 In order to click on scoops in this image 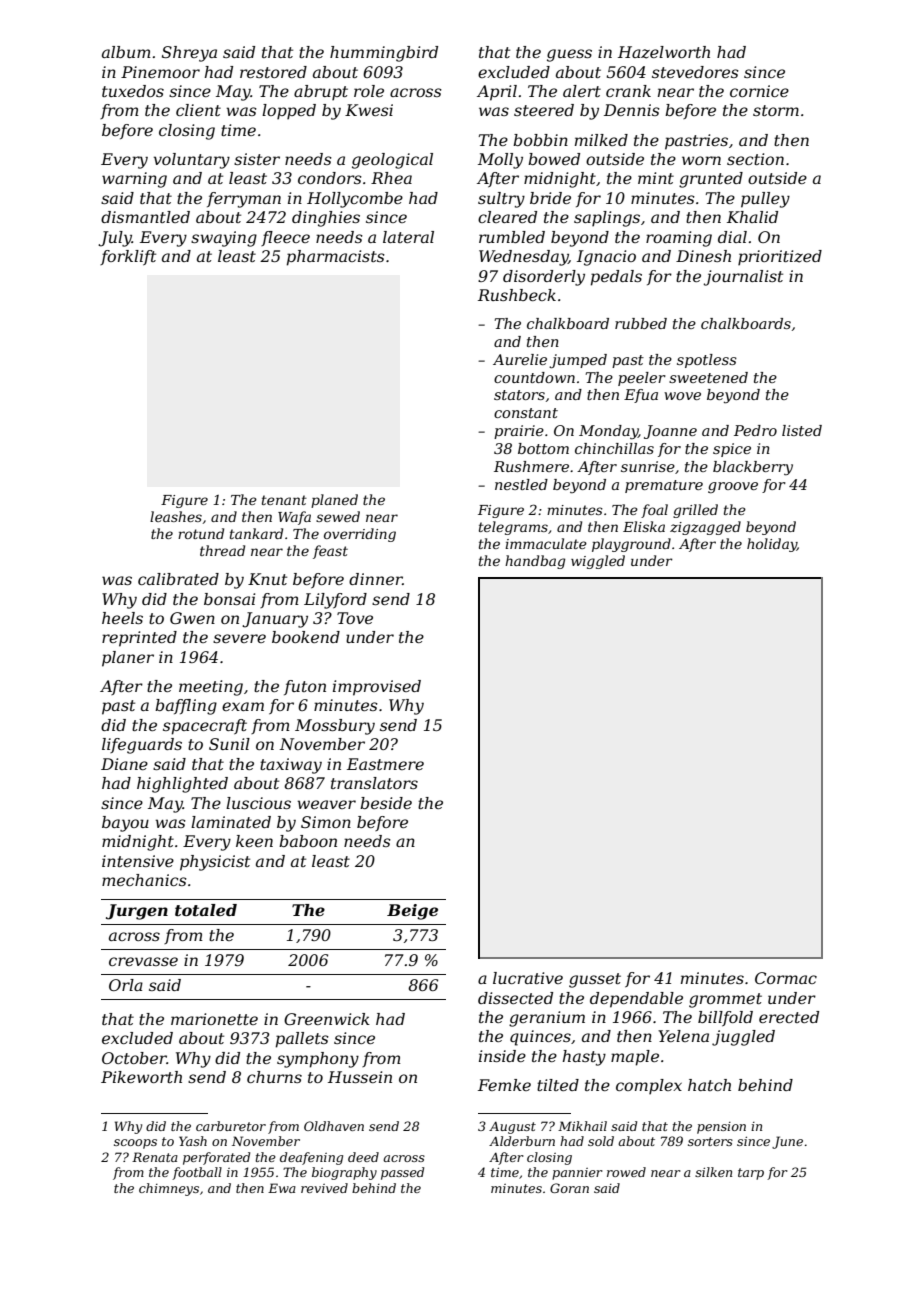, I will do `click(135, 1144)`.
